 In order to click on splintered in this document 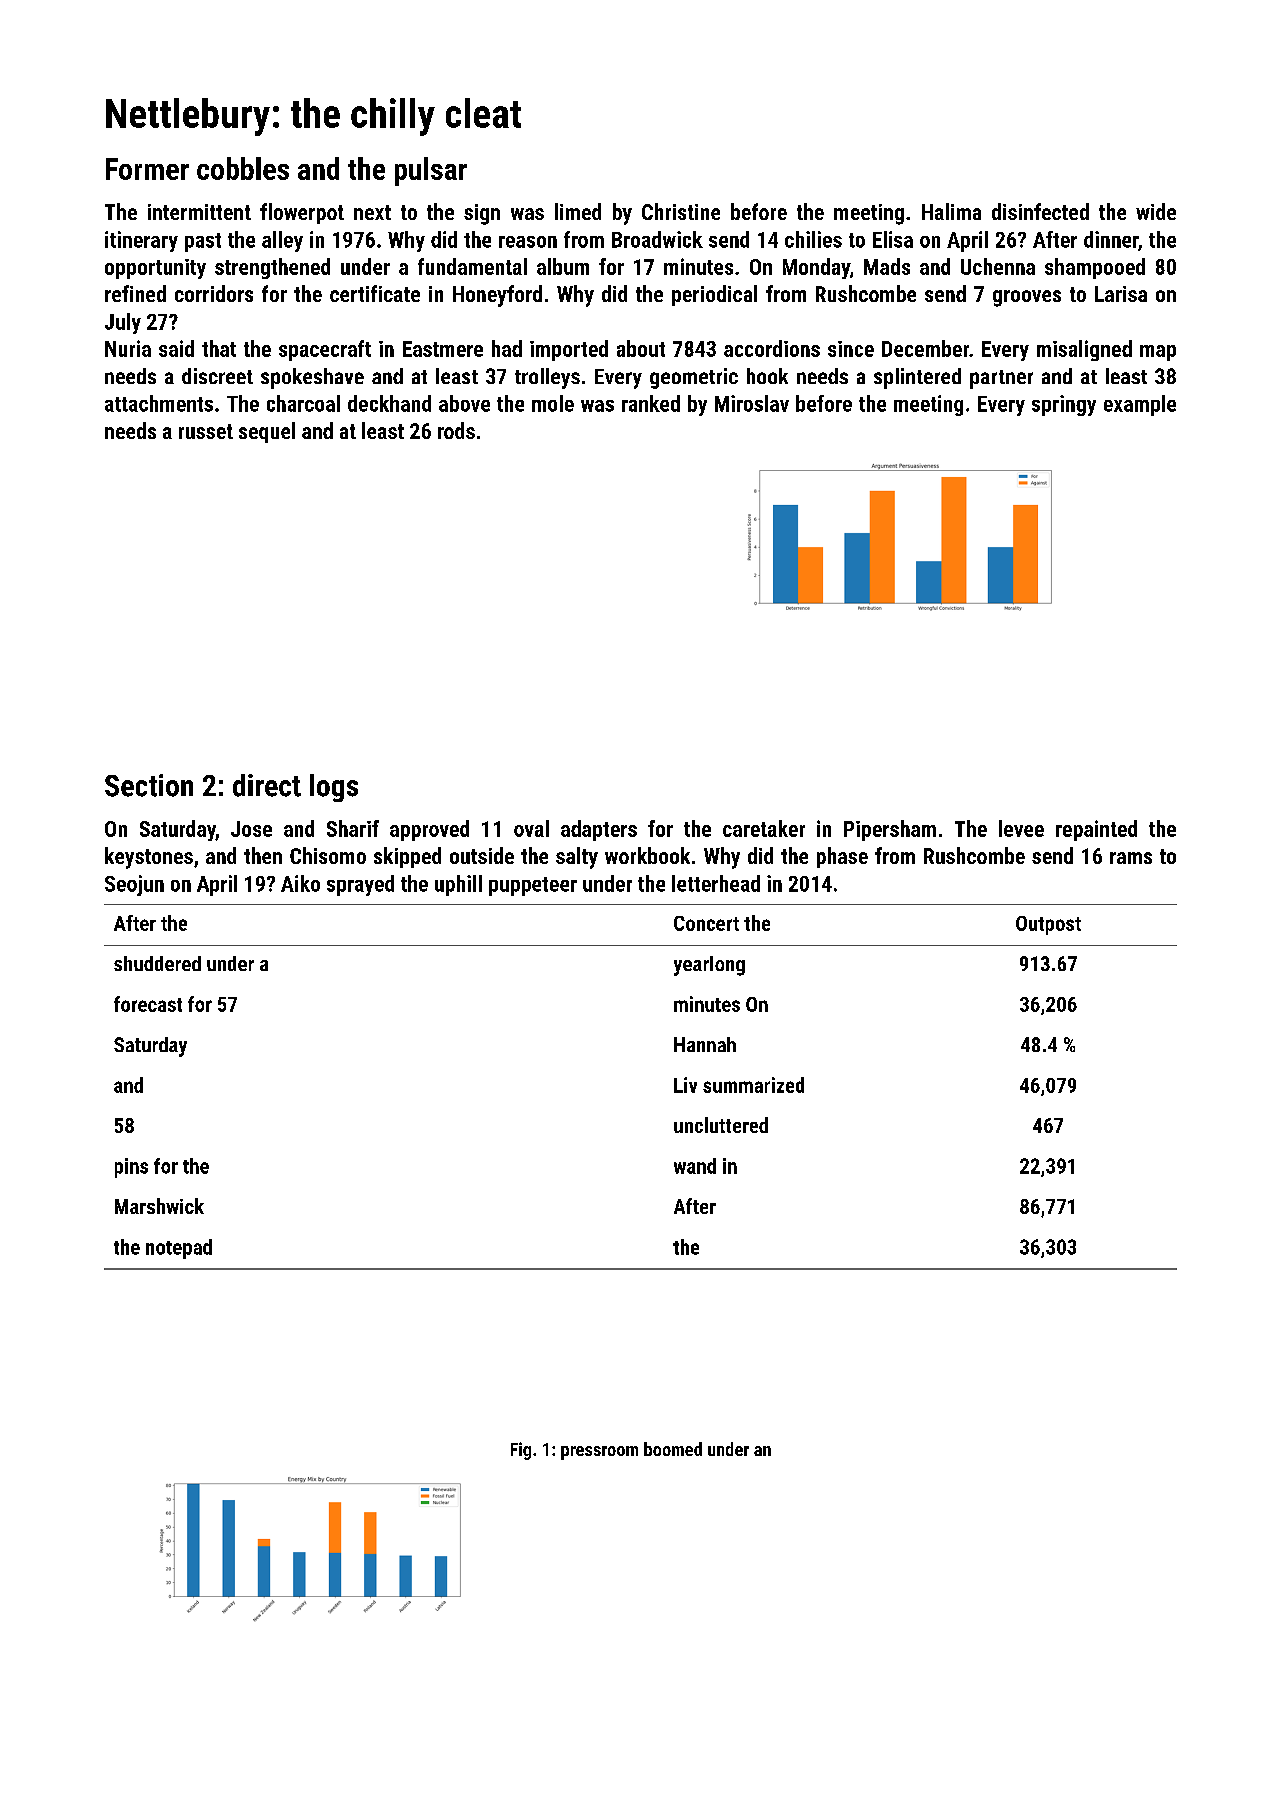, I will do `click(917, 378)`.
